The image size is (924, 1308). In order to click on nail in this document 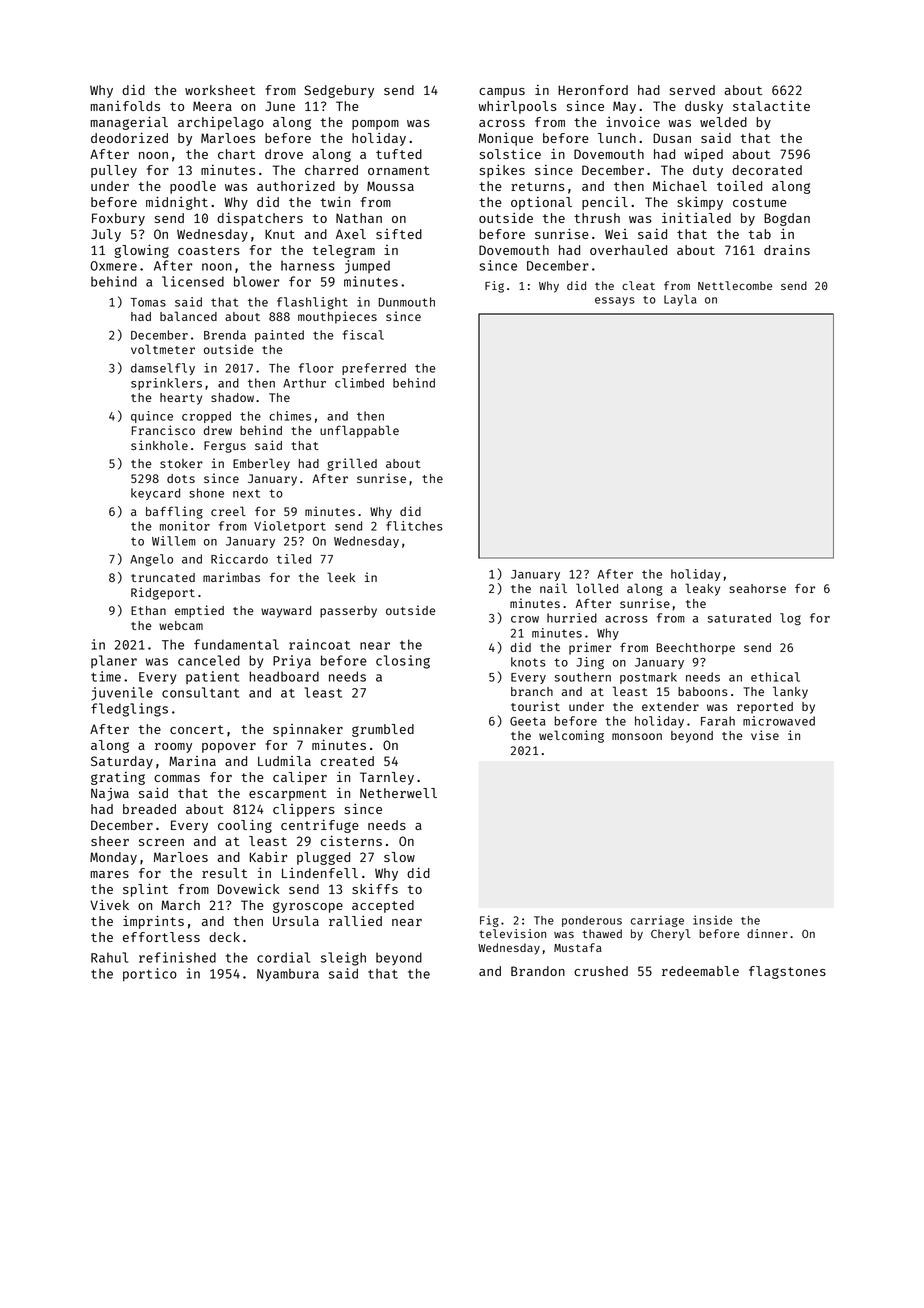, I will do `click(553, 588)`.
